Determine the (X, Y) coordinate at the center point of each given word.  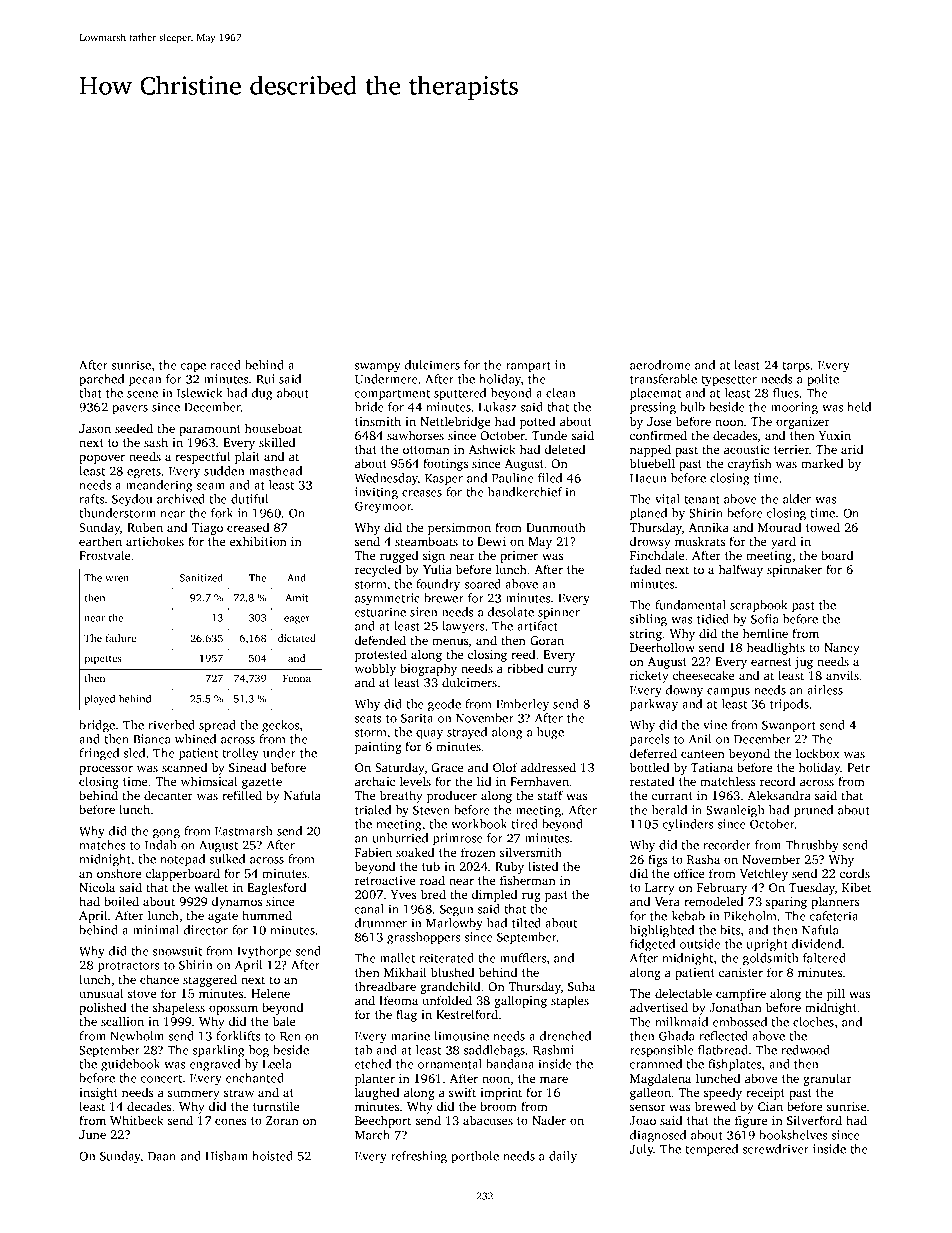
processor (106, 770)
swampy (378, 368)
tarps (796, 367)
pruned (813, 811)
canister (741, 972)
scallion (122, 1021)
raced (225, 365)
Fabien (373, 852)
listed (543, 866)
